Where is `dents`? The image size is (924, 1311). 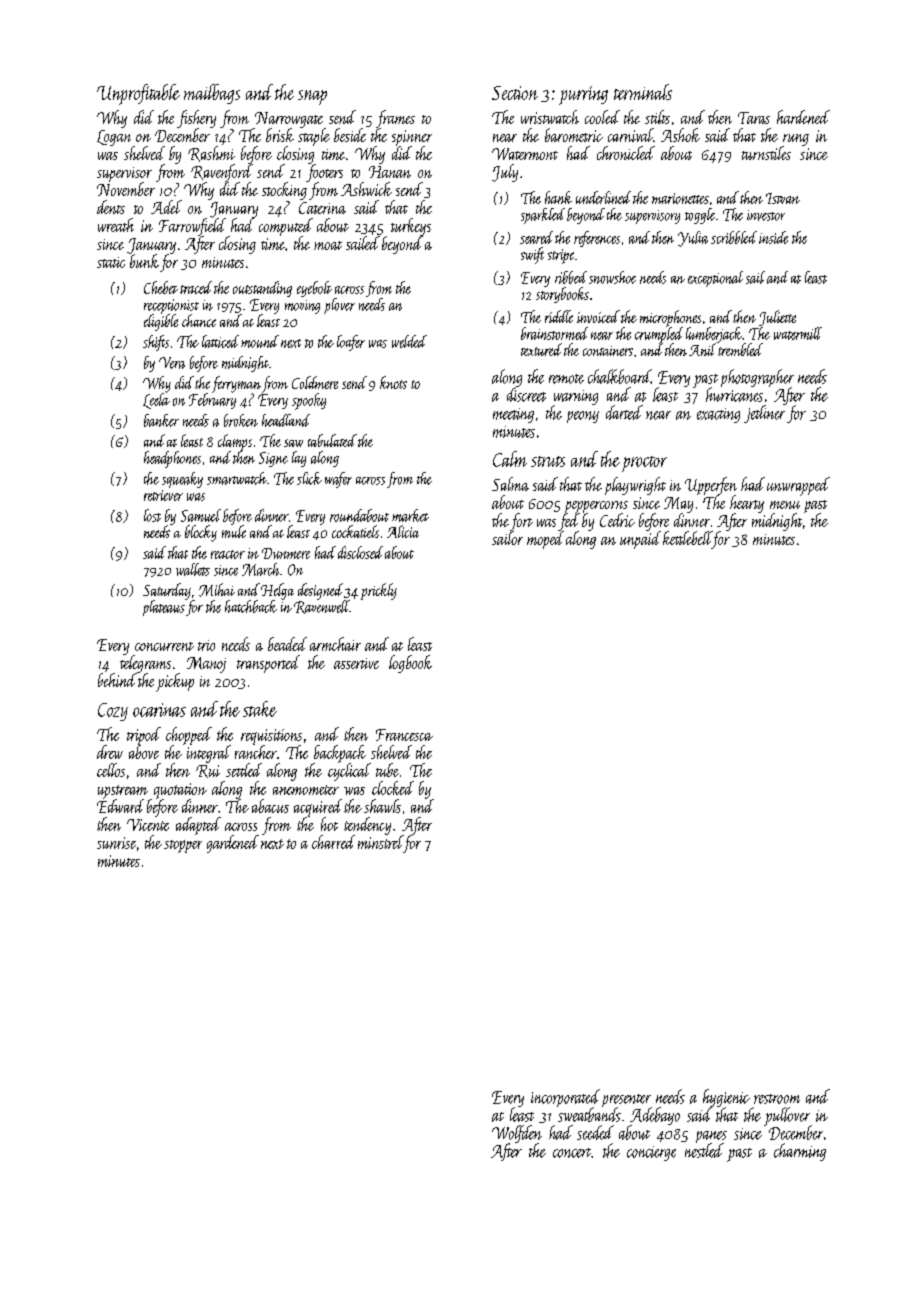 dents is located at coordinates (111, 207).
